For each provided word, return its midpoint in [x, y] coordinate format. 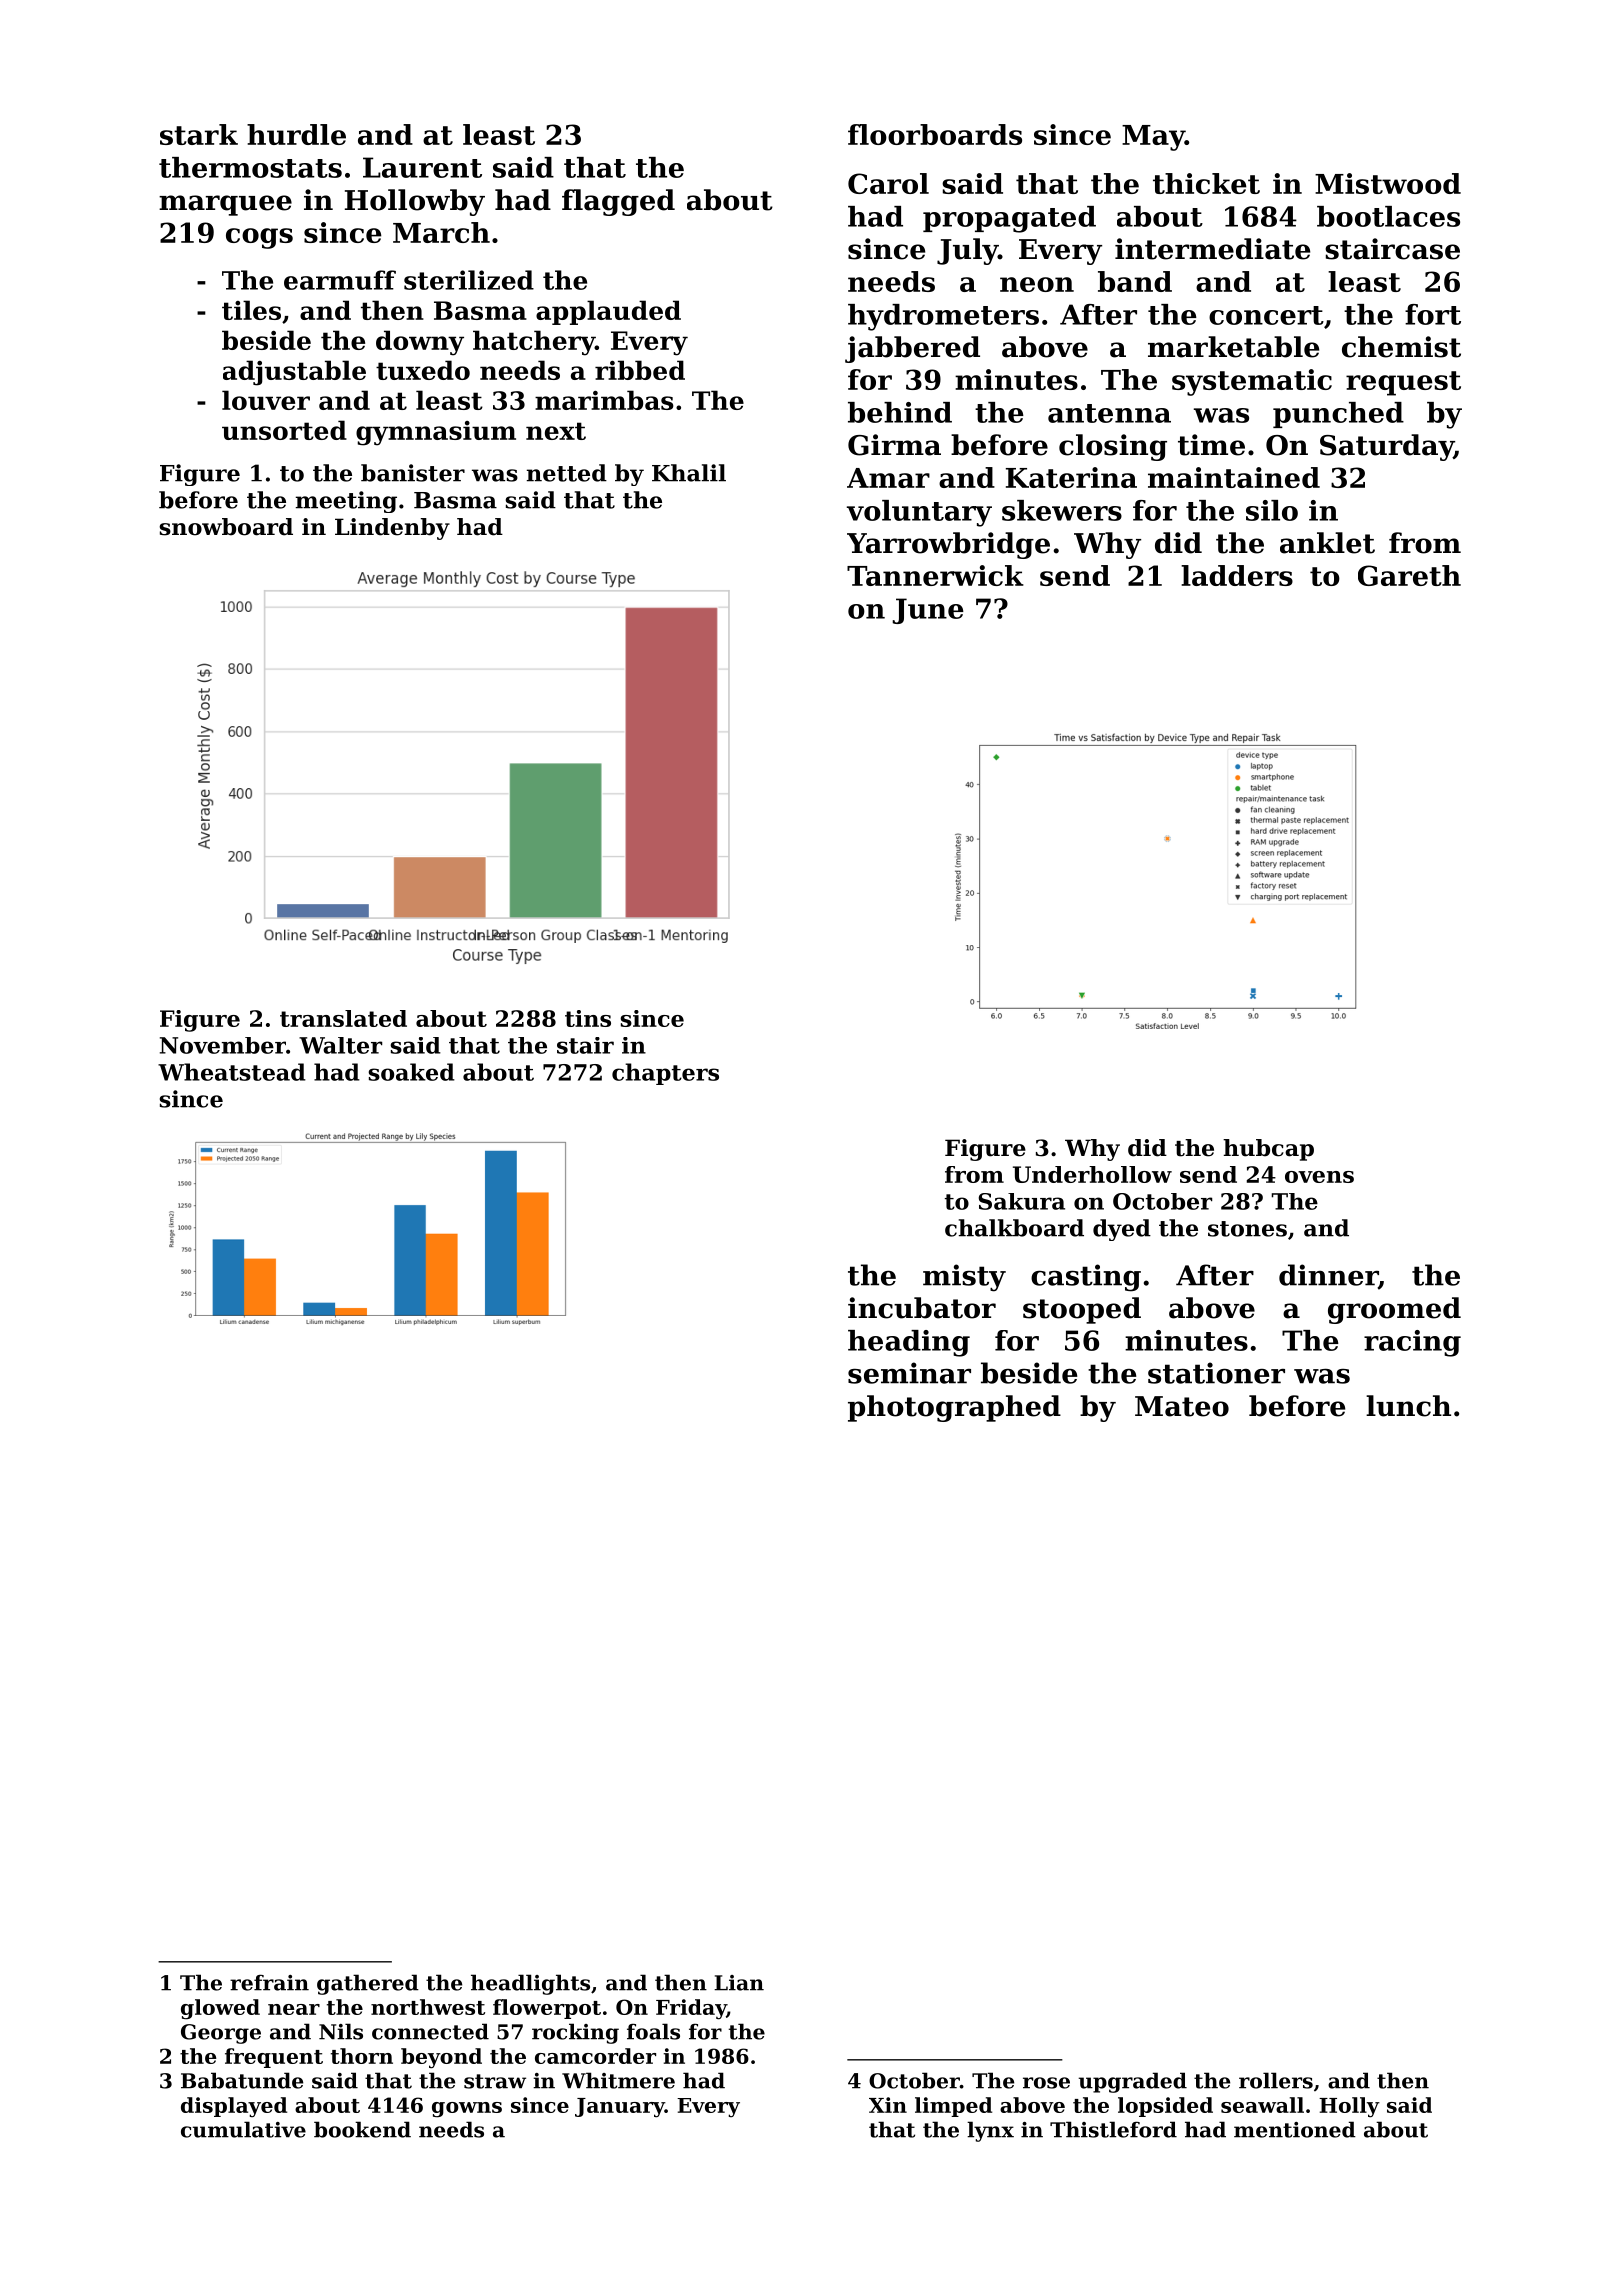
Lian [739, 1983]
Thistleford [1113, 2129]
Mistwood [1388, 183]
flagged [618, 202]
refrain [269, 1982]
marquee [225, 205]
